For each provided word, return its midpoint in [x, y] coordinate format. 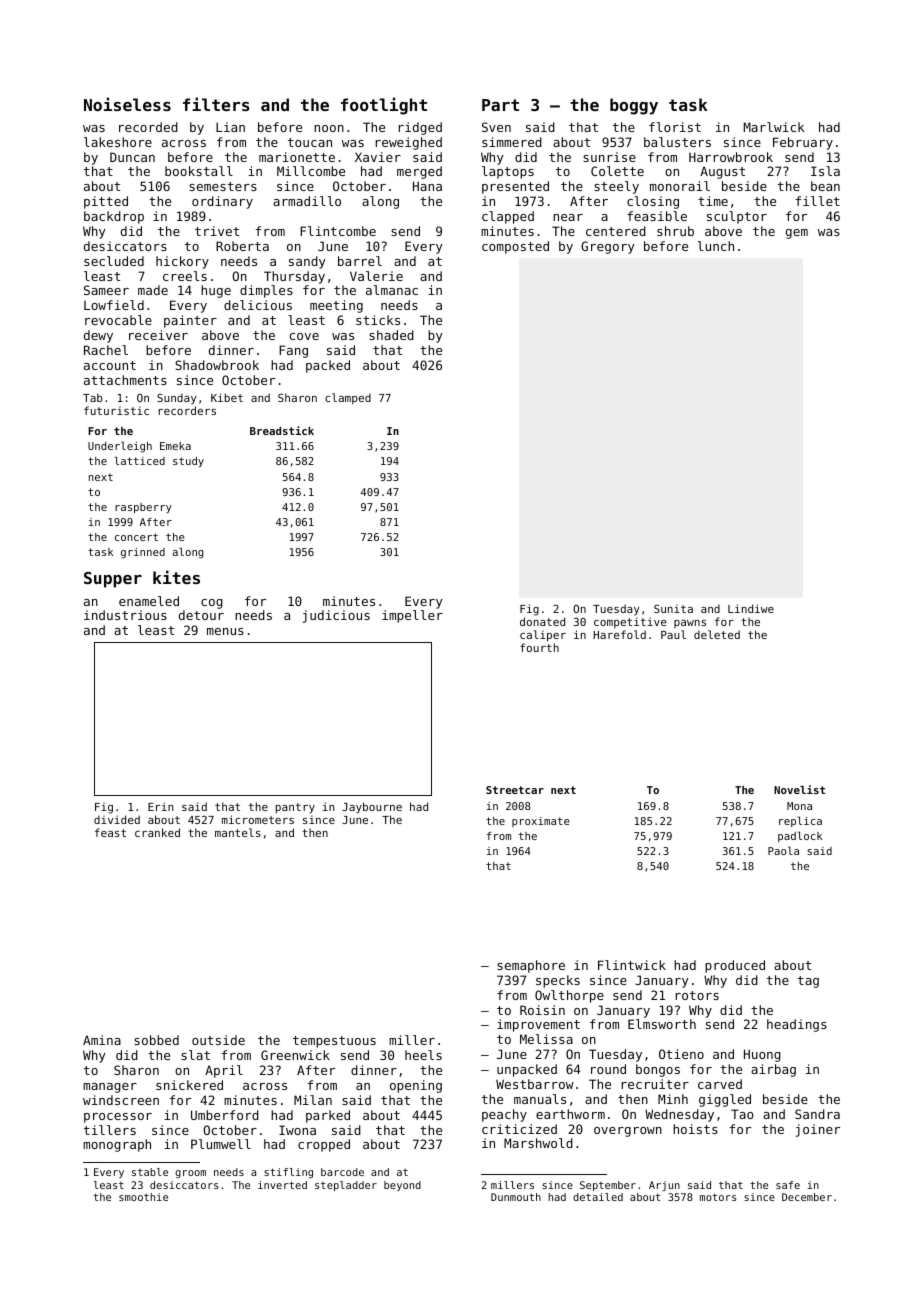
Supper [113, 580]
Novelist [799, 789]
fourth [539, 647]
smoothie [143, 1197]
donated [542, 621]
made [153, 290]
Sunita [673, 608]
